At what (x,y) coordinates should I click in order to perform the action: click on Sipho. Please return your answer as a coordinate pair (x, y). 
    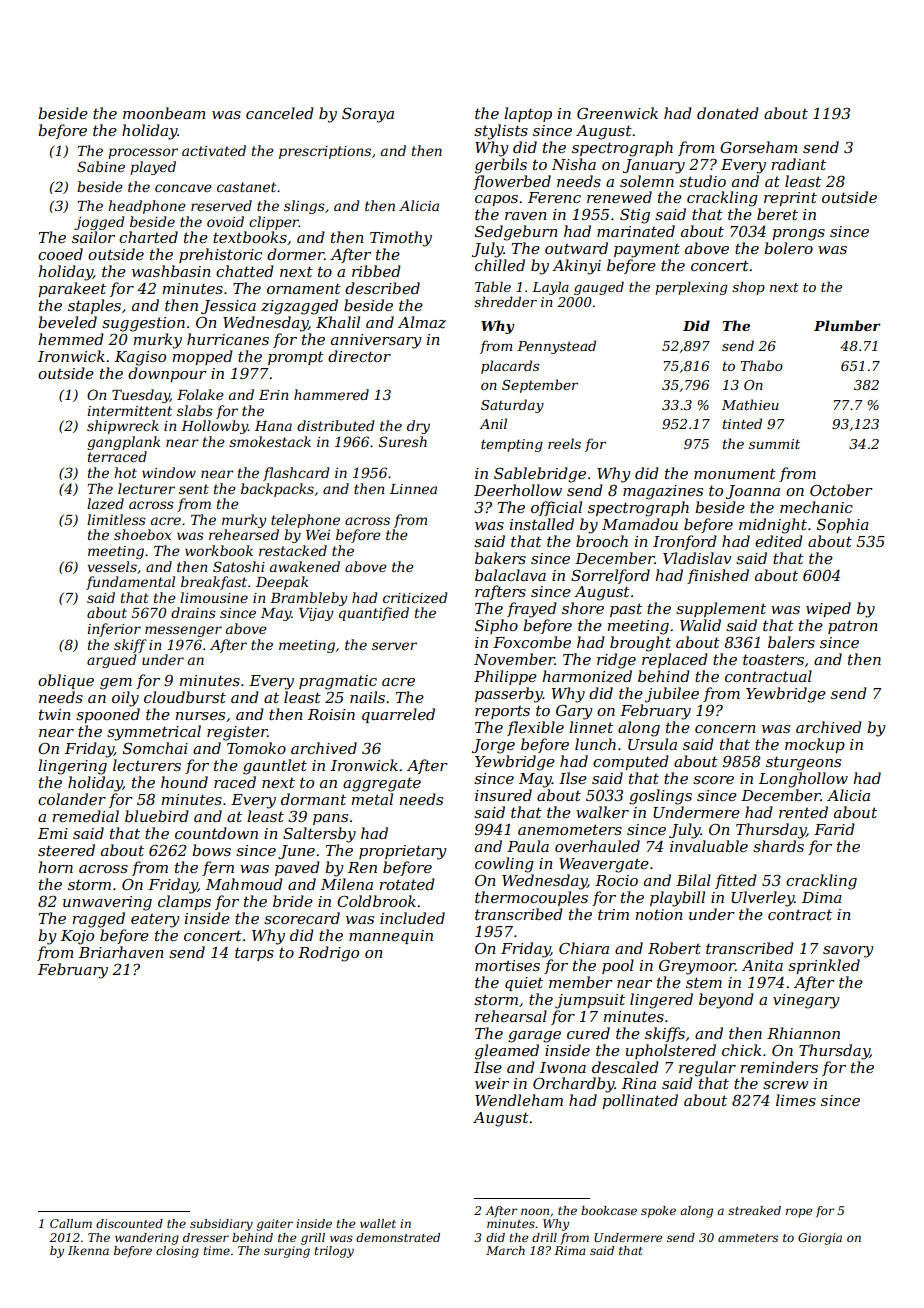
    Looking at the image, I should click on (496, 626).
